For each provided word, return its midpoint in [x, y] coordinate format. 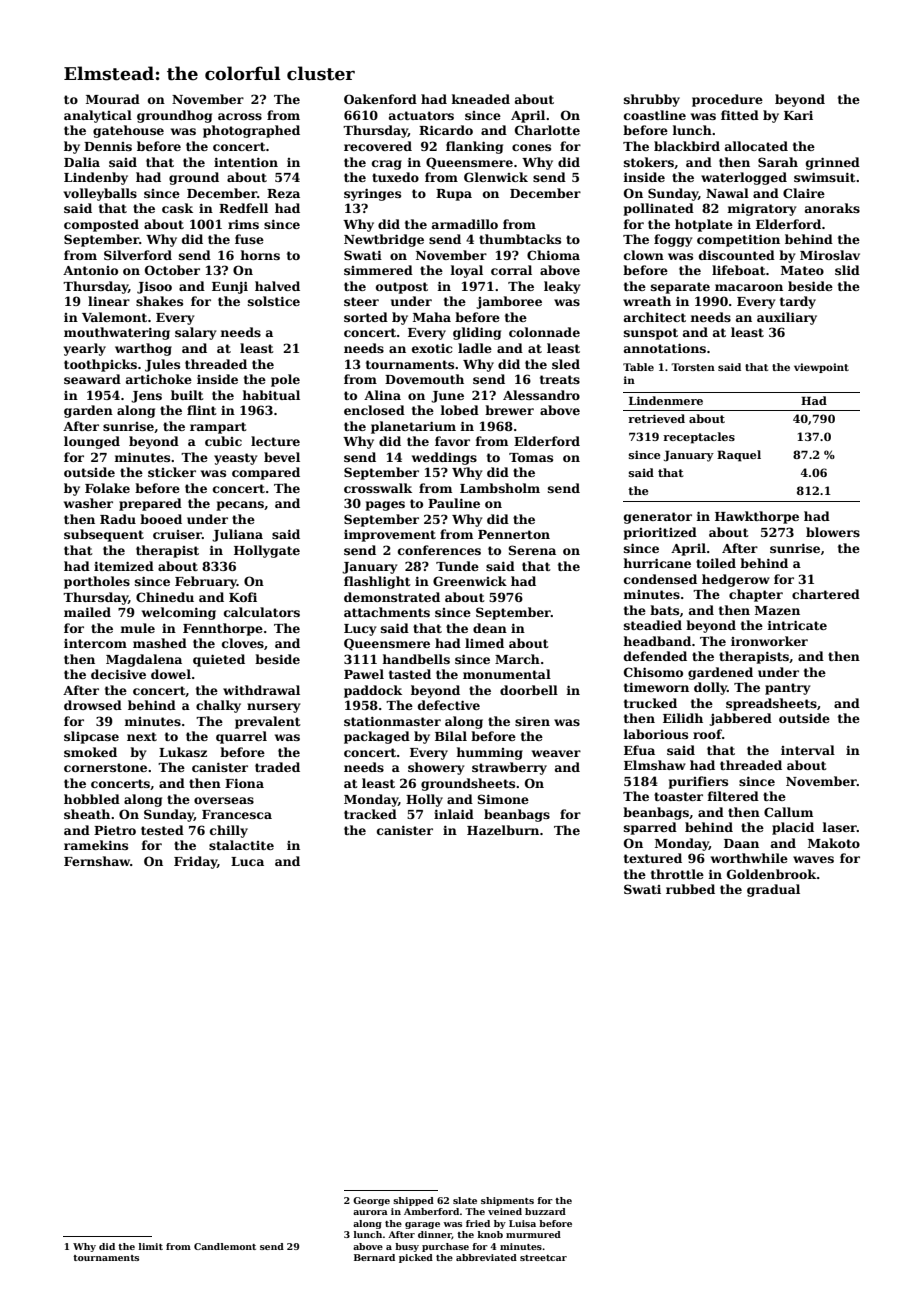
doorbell [529, 690]
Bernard [374, 1257]
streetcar [543, 1258]
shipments [507, 1201]
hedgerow [736, 580]
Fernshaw [97, 861]
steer [361, 301]
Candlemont [225, 1246]
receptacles [699, 438]
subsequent [104, 535]
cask [177, 208]
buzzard [545, 1211]
